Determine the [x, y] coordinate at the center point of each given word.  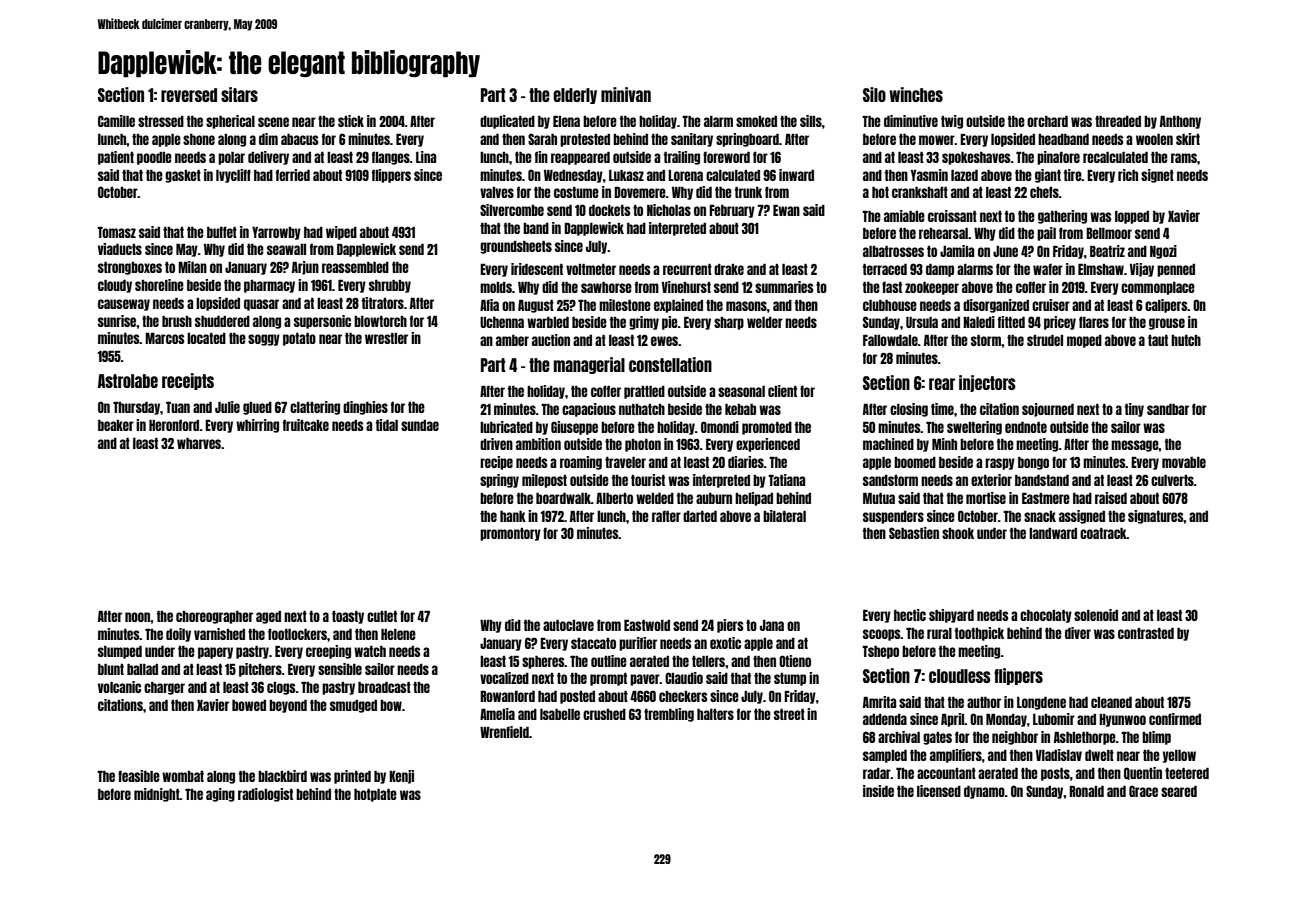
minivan [626, 94]
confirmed [1175, 719]
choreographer [214, 617]
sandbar [1168, 409]
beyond [288, 706]
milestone [625, 305]
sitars [239, 94]
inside [878, 791]
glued [257, 408]
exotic [725, 643]
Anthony [1180, 122]
